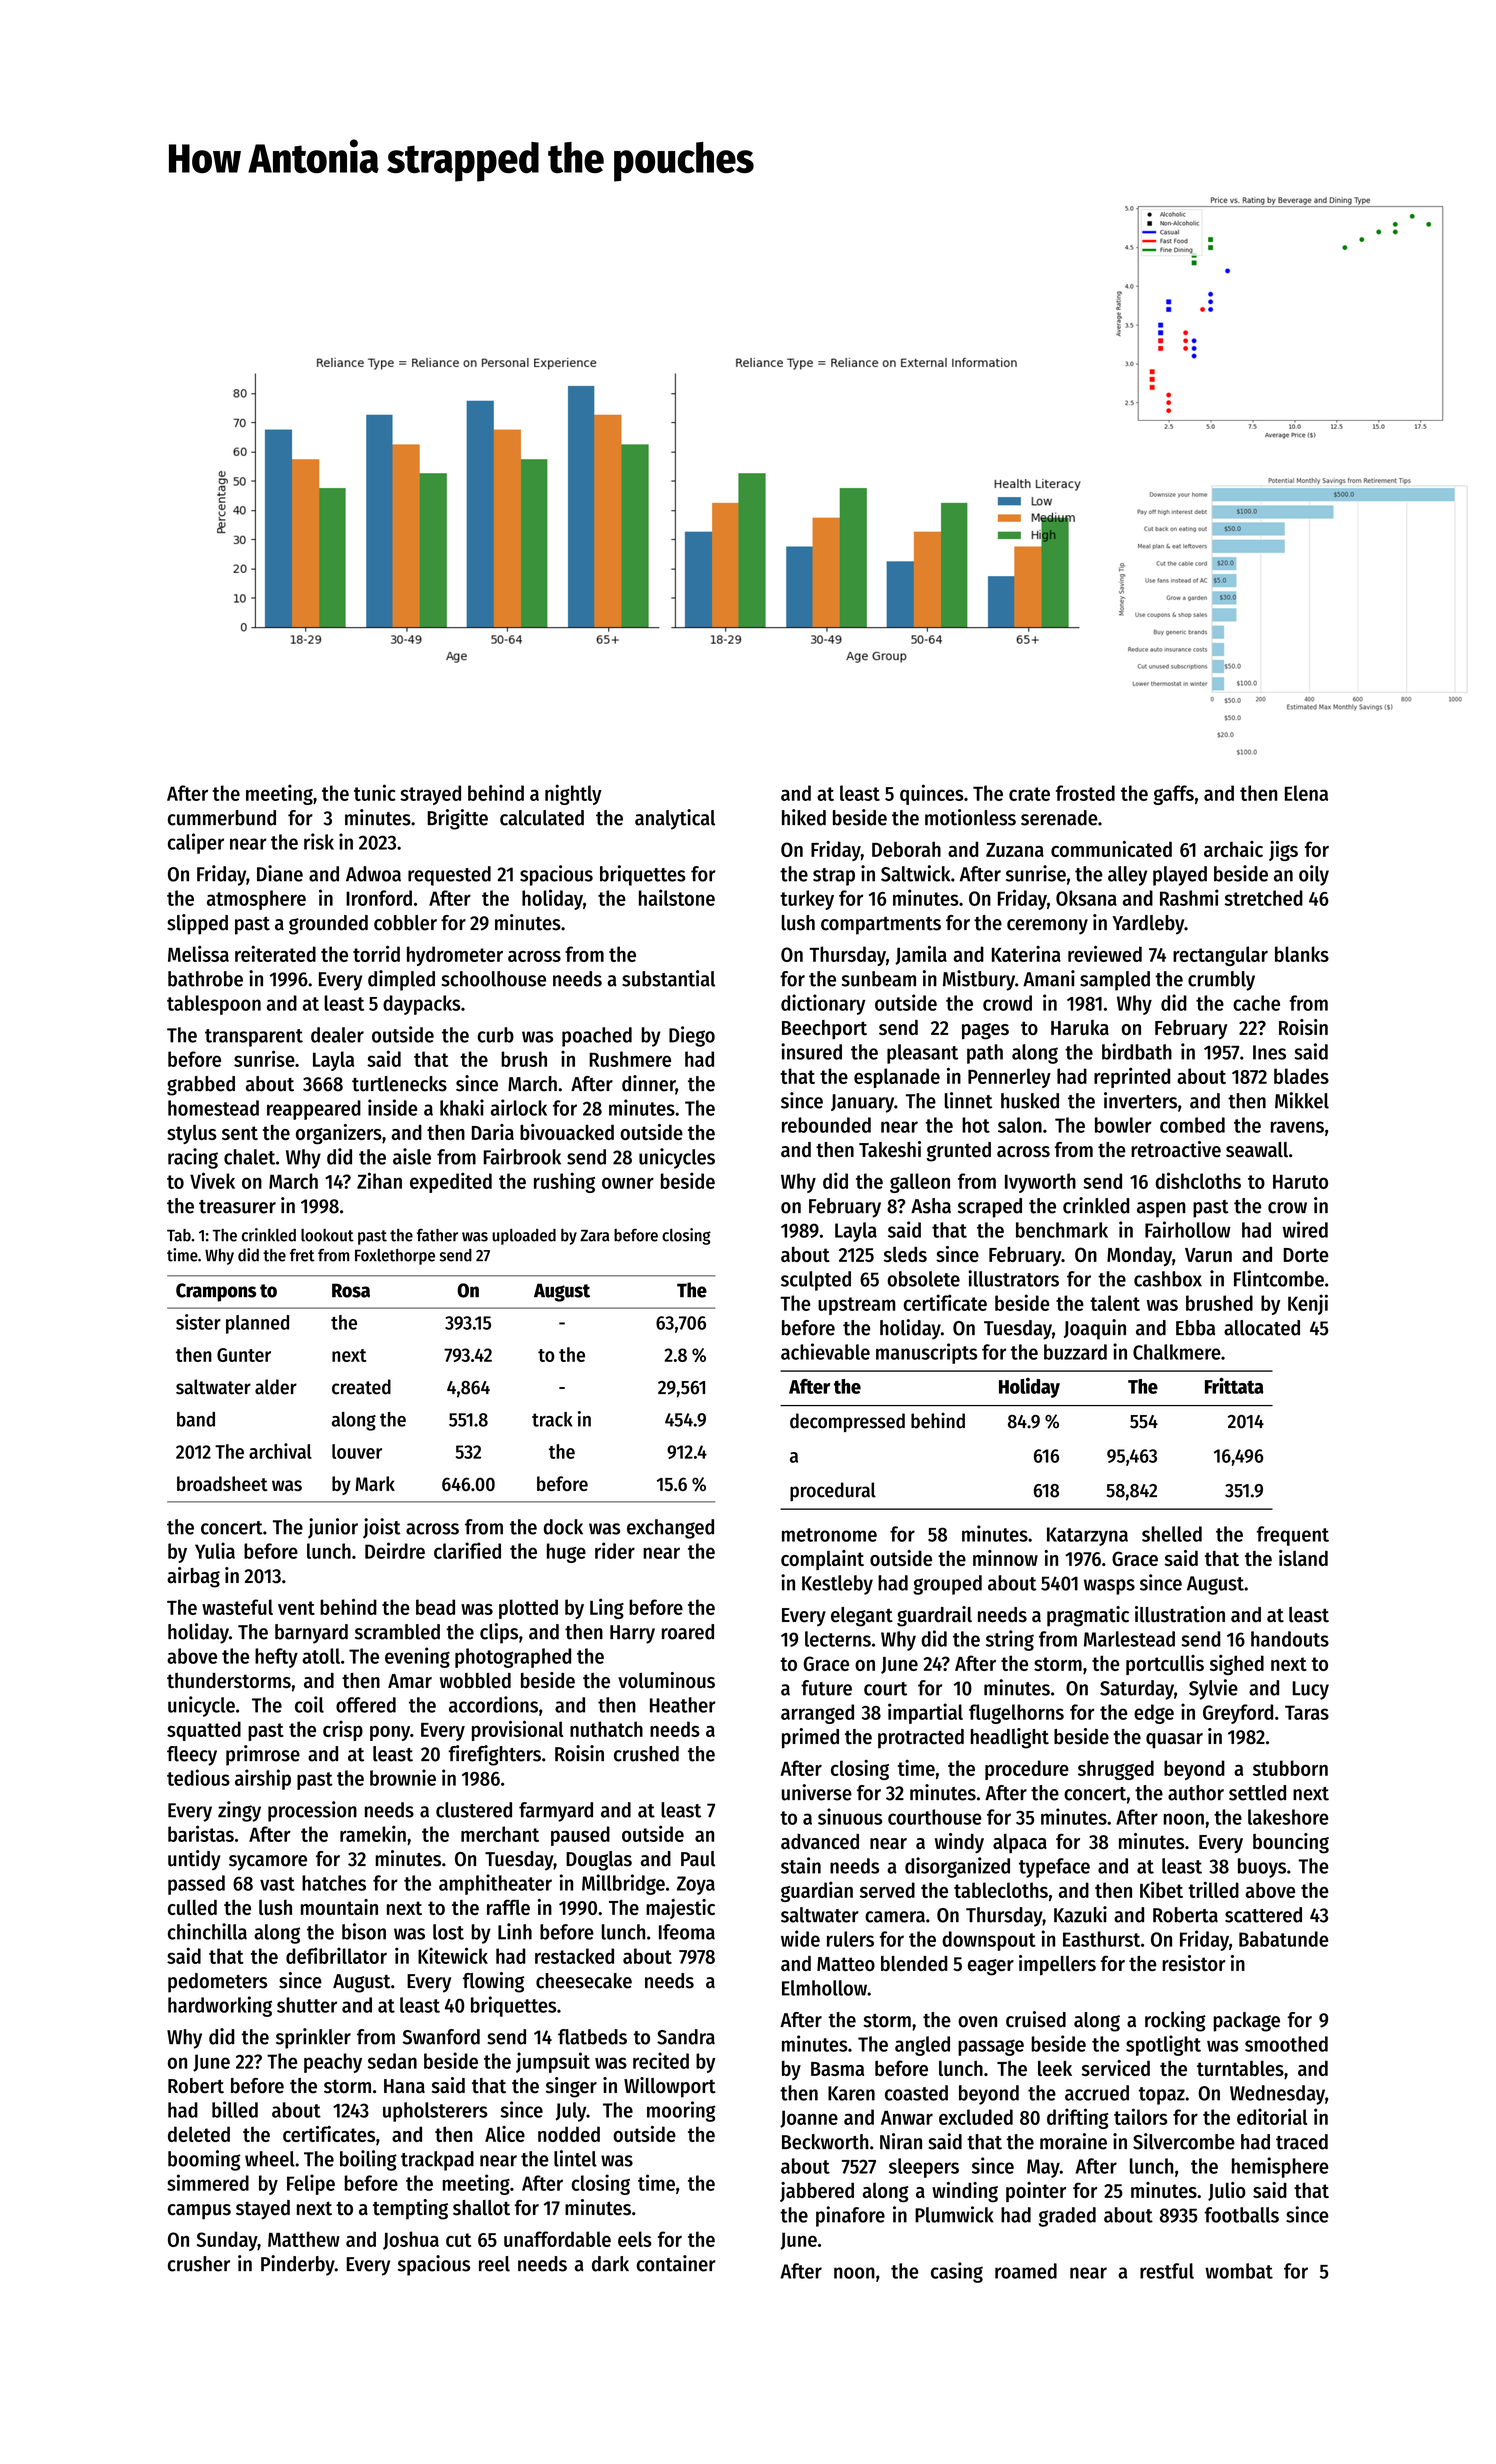  What do you see at coordinates (957, 2272) in the document?
I see `casing` at bounding box center [957, 2272].
